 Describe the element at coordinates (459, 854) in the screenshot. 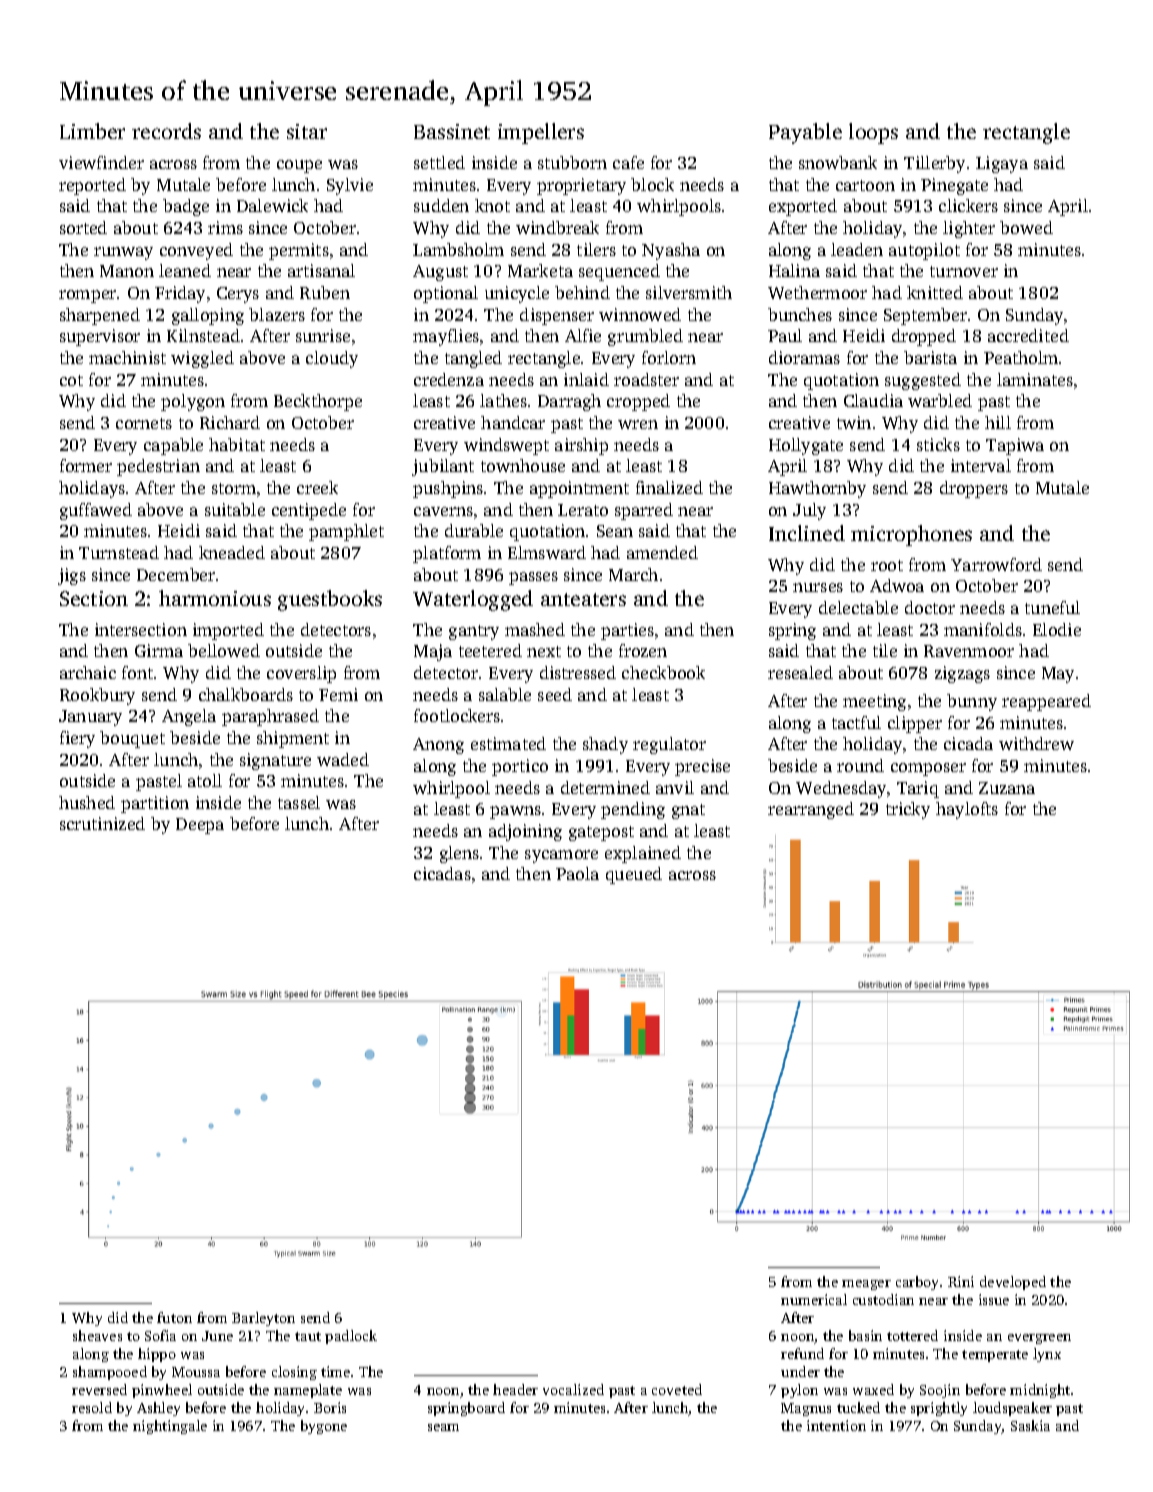

I see `glens` at that location.
